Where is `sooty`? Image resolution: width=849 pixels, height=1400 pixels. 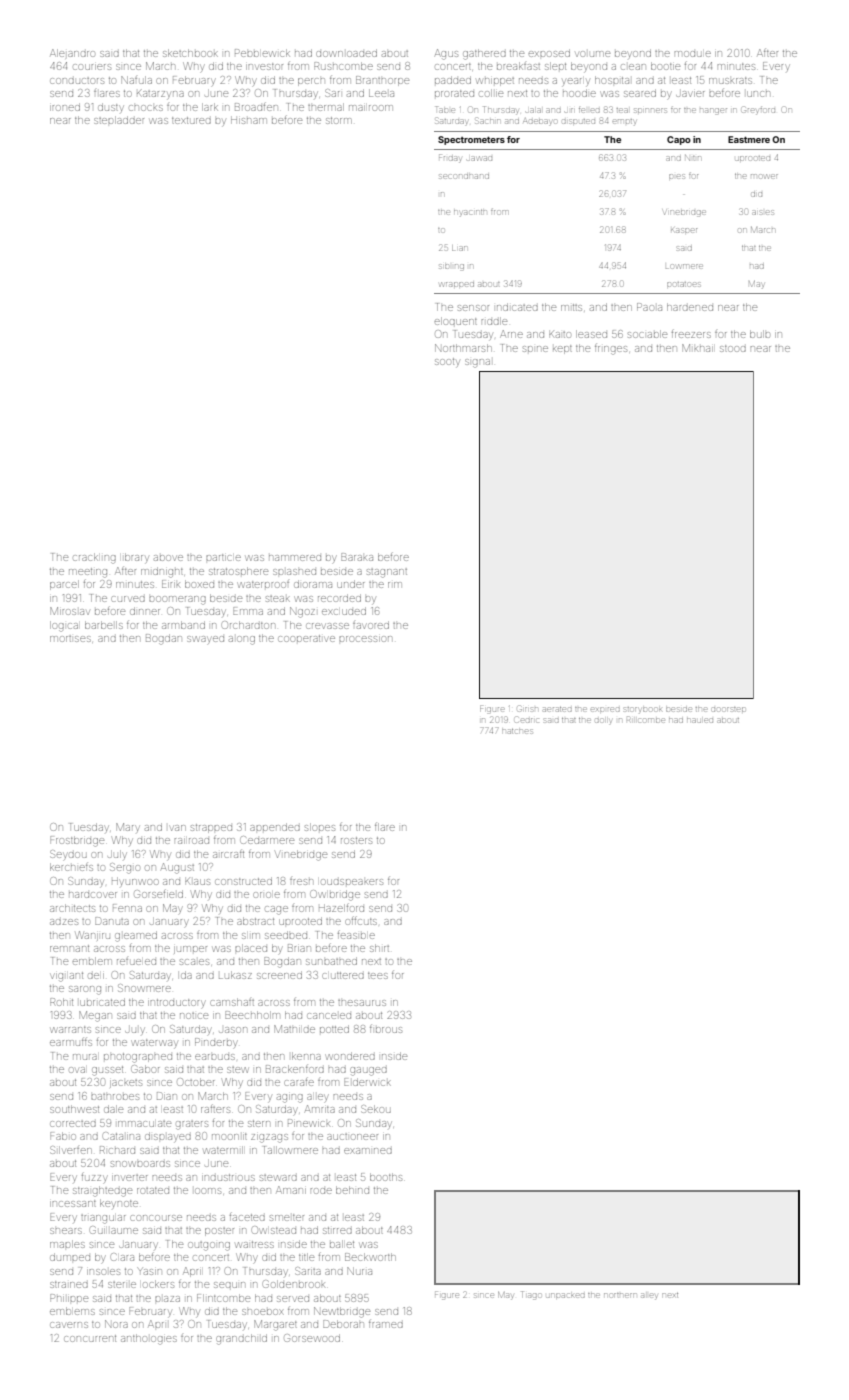
sooty is located at coordinates (447, 362).
